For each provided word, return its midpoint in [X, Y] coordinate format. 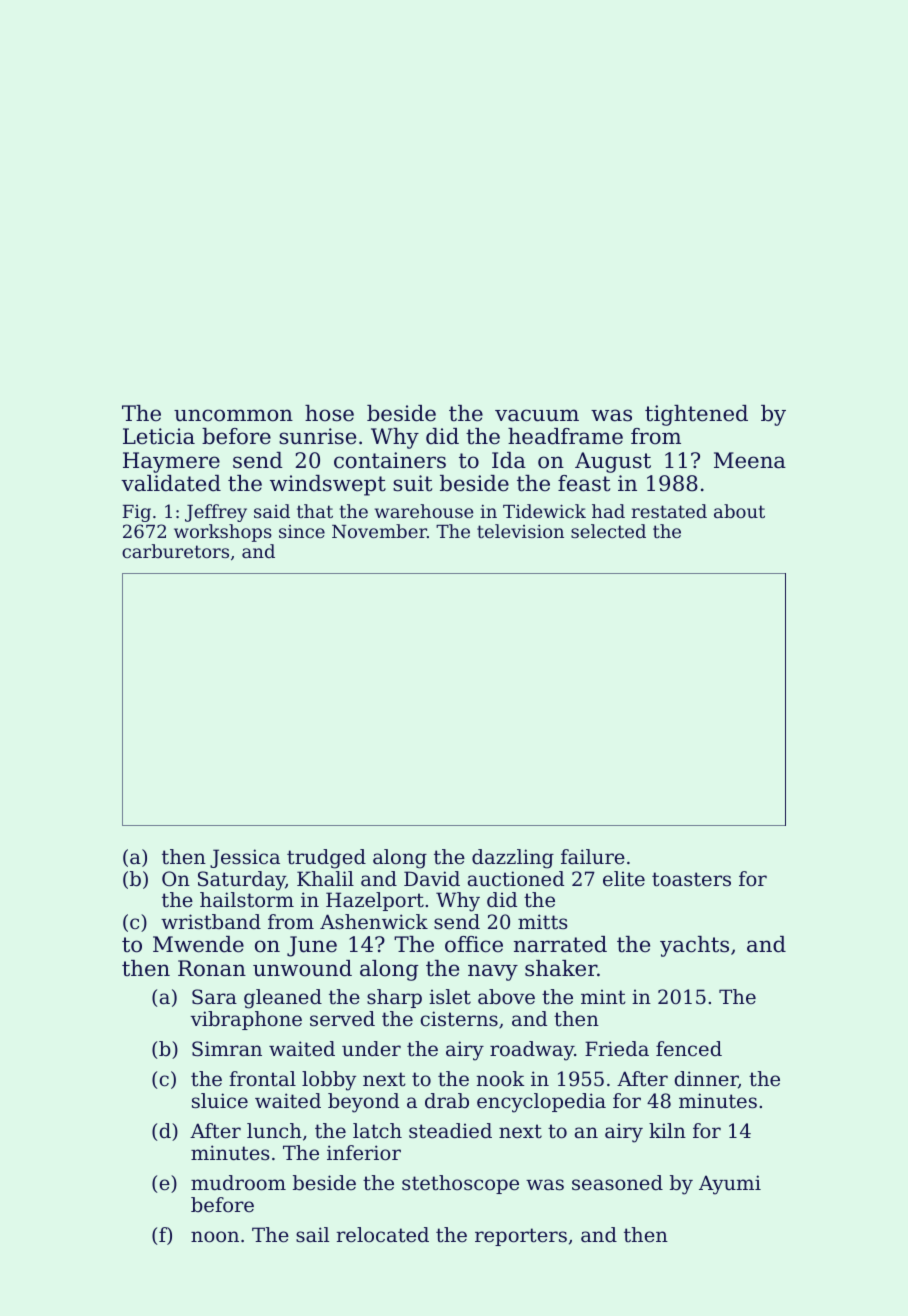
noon [215, 1237]
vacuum [537, 415]
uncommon [233, 415]
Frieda [617, 1049]
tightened [696, 415]
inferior [364, 1153]
